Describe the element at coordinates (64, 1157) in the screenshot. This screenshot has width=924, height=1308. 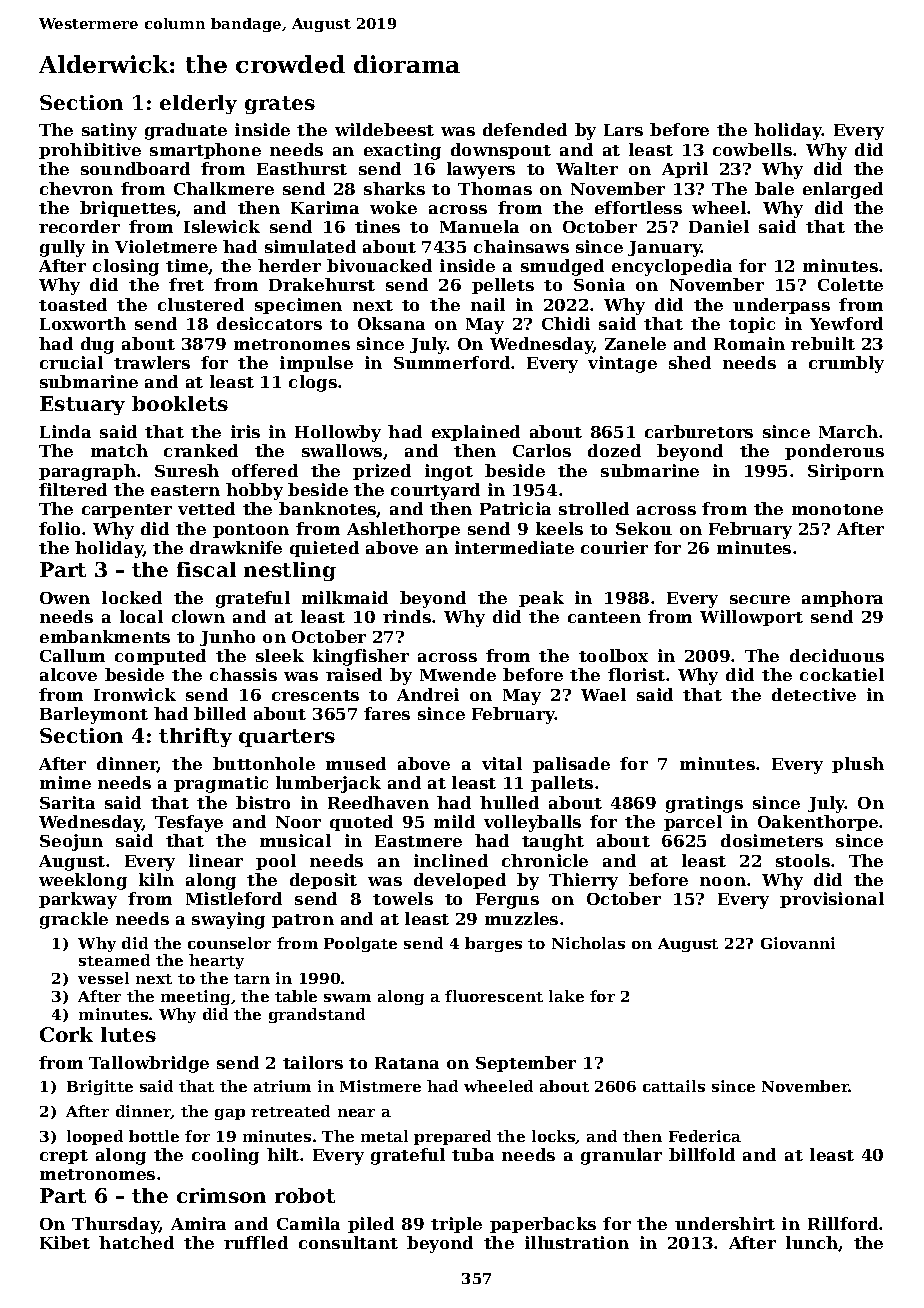
I see `crept` at that location.
